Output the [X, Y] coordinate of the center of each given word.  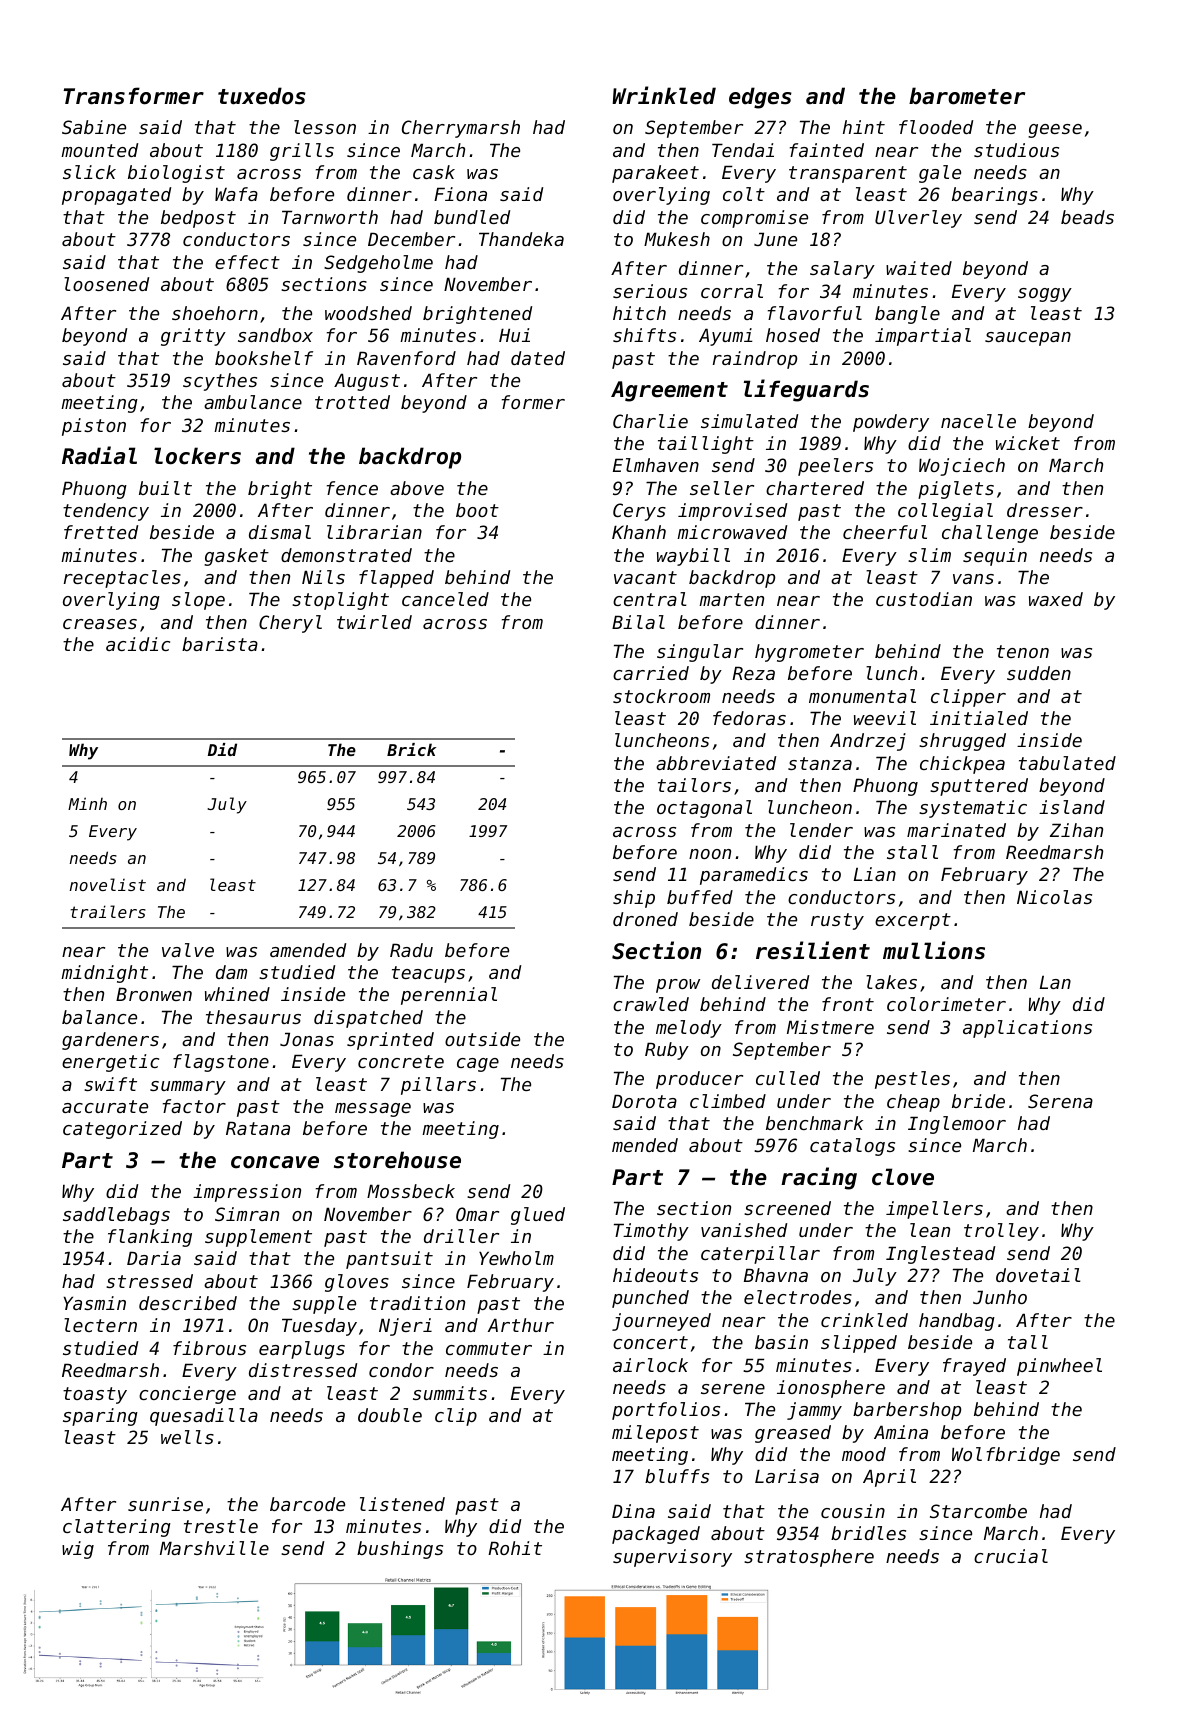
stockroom [661, 696]
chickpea [962, 765]
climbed [728, 1101]
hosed [793, 335]
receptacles [122, 579]
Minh [87, 803]
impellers [934, 1210]
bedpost [198, 219]
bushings [400, 1550]
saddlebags [116, 1216]
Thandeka [521, 239]
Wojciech [962, 467]
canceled [445, 599]
